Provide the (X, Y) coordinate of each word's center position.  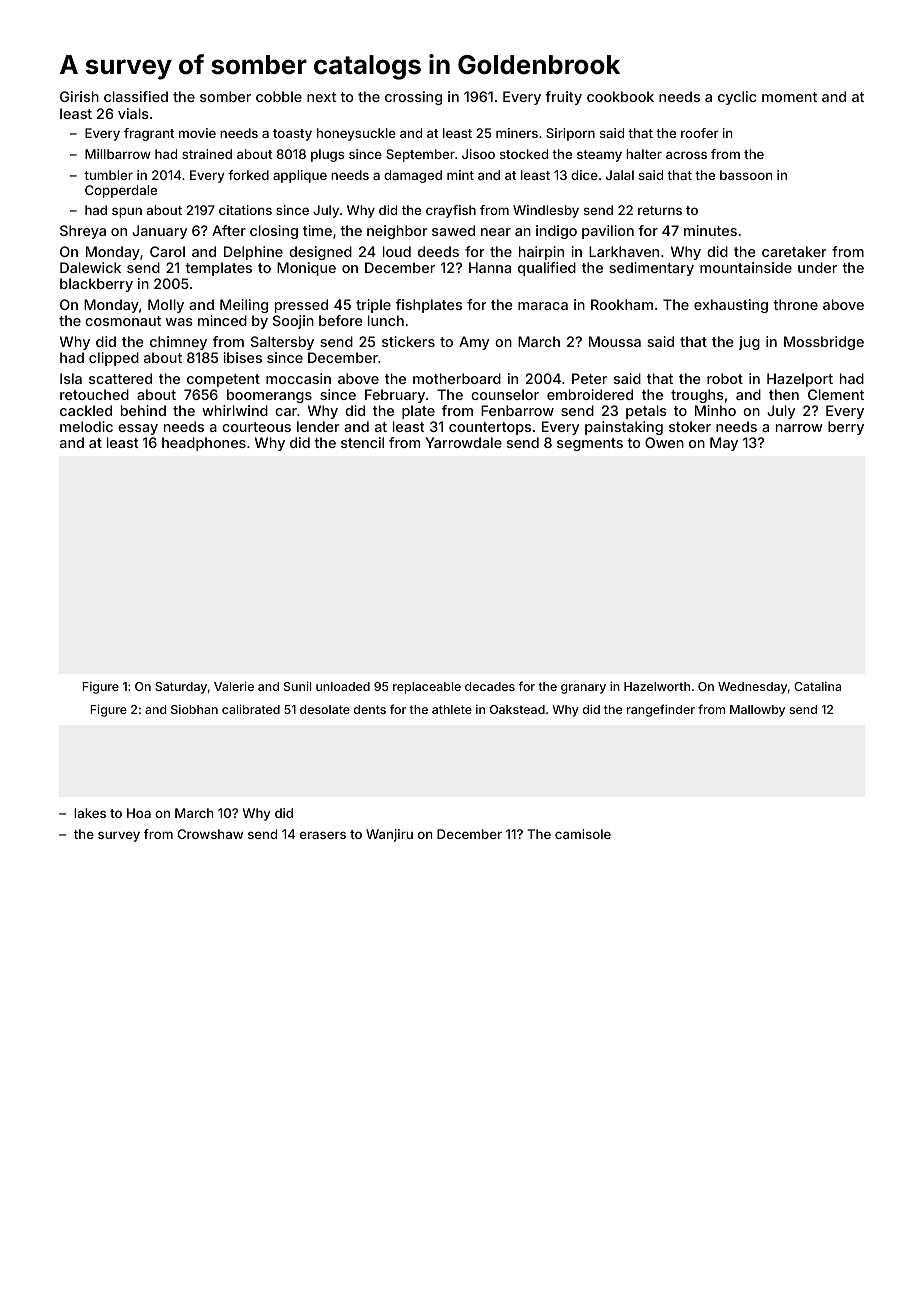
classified (136, 96)
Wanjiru (389, 835)
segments (590, 444)
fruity (563, 98)
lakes (90, 813)
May (724, 444)
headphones (204, 444)
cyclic (737, 98)
